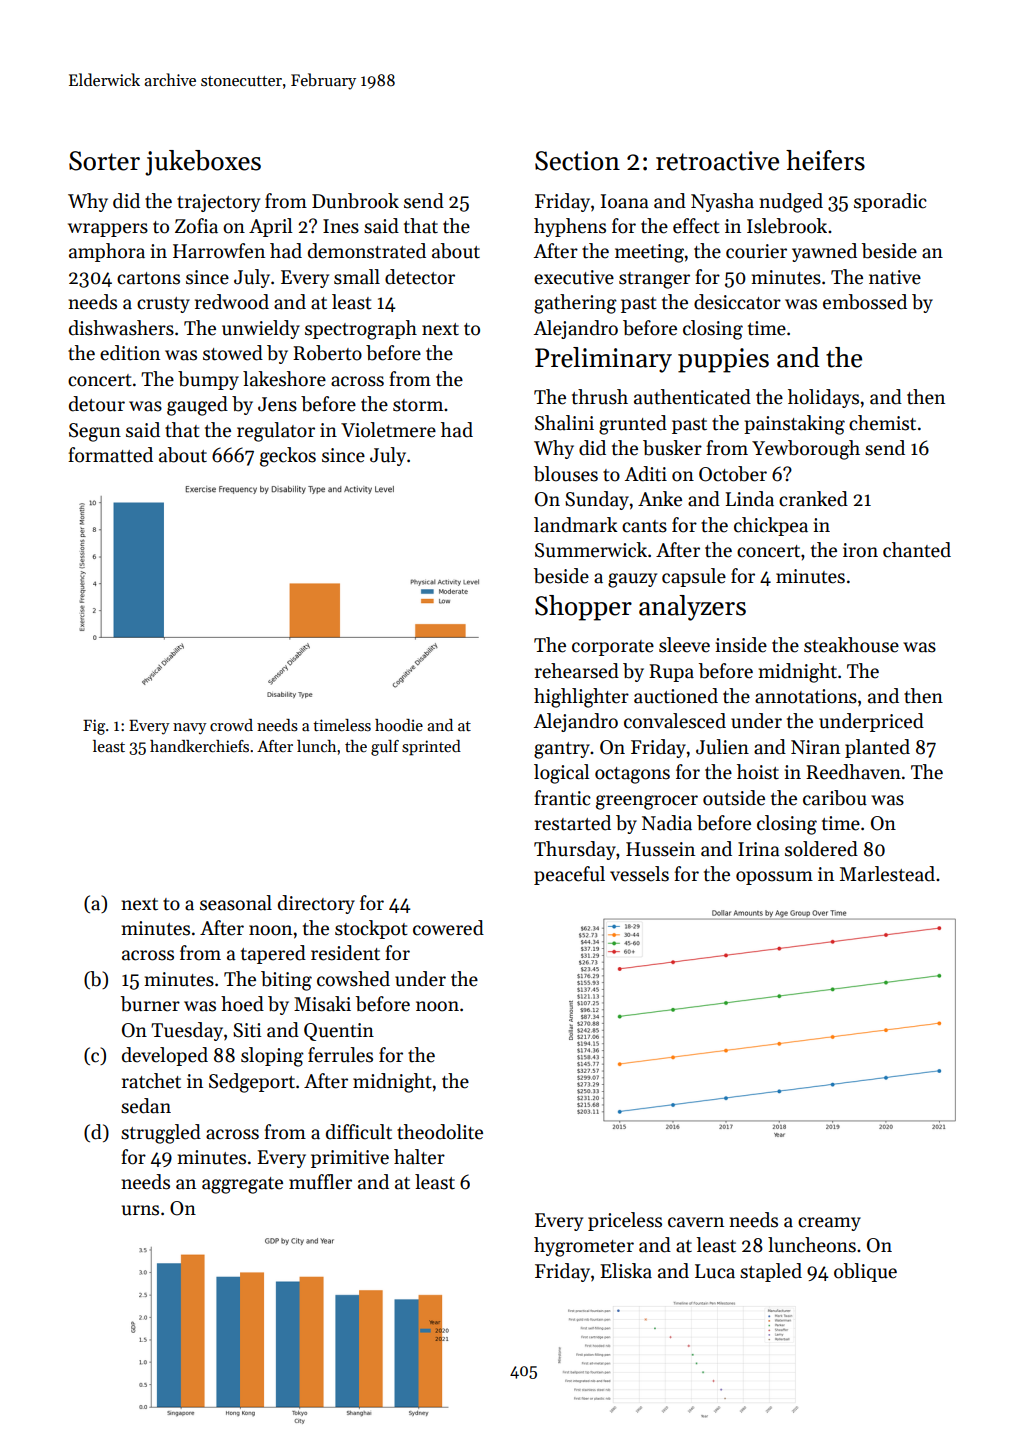 Image resolution: width=1020 pixels, height=1449 pixels. Describe the element at coordinates (320, 1182) in the image. I see `muffler` at that location.
